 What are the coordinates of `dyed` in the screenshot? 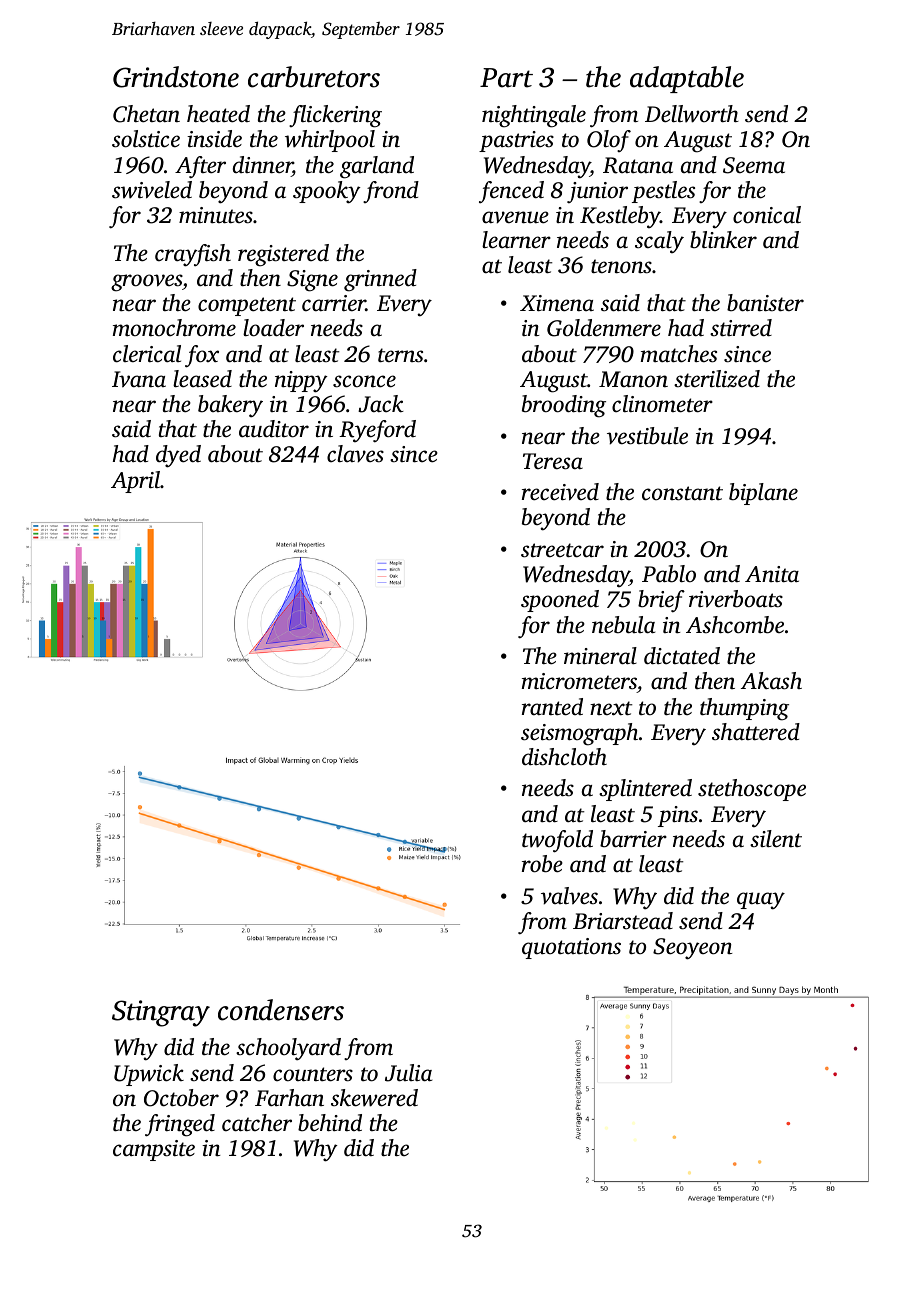 It's located at (178, 456).
